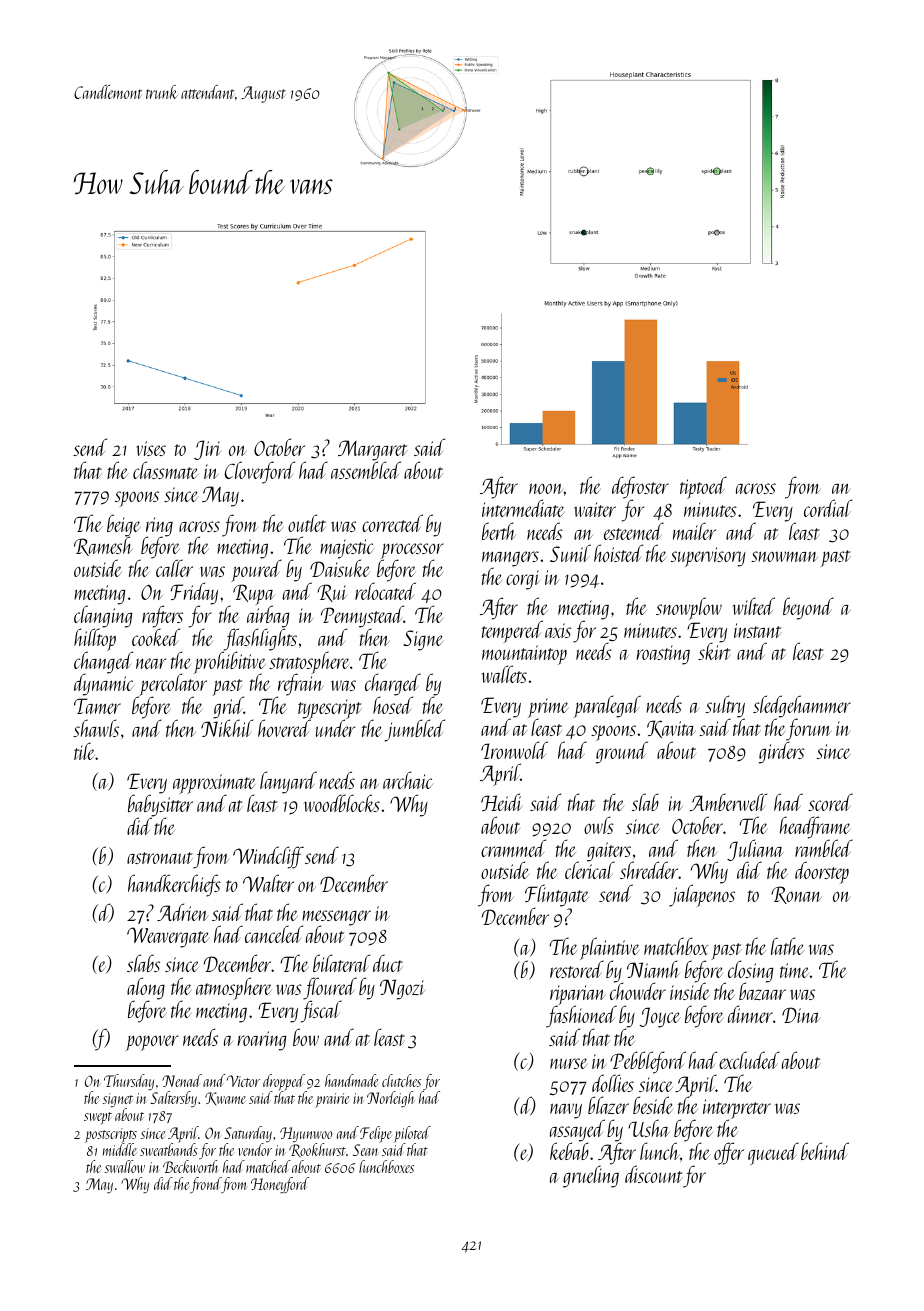 The height and width of the image is (1311, 924). What do you see at coordinates (714, 651) in the image?
I see `skirt` at bounding box center [714, 651].
